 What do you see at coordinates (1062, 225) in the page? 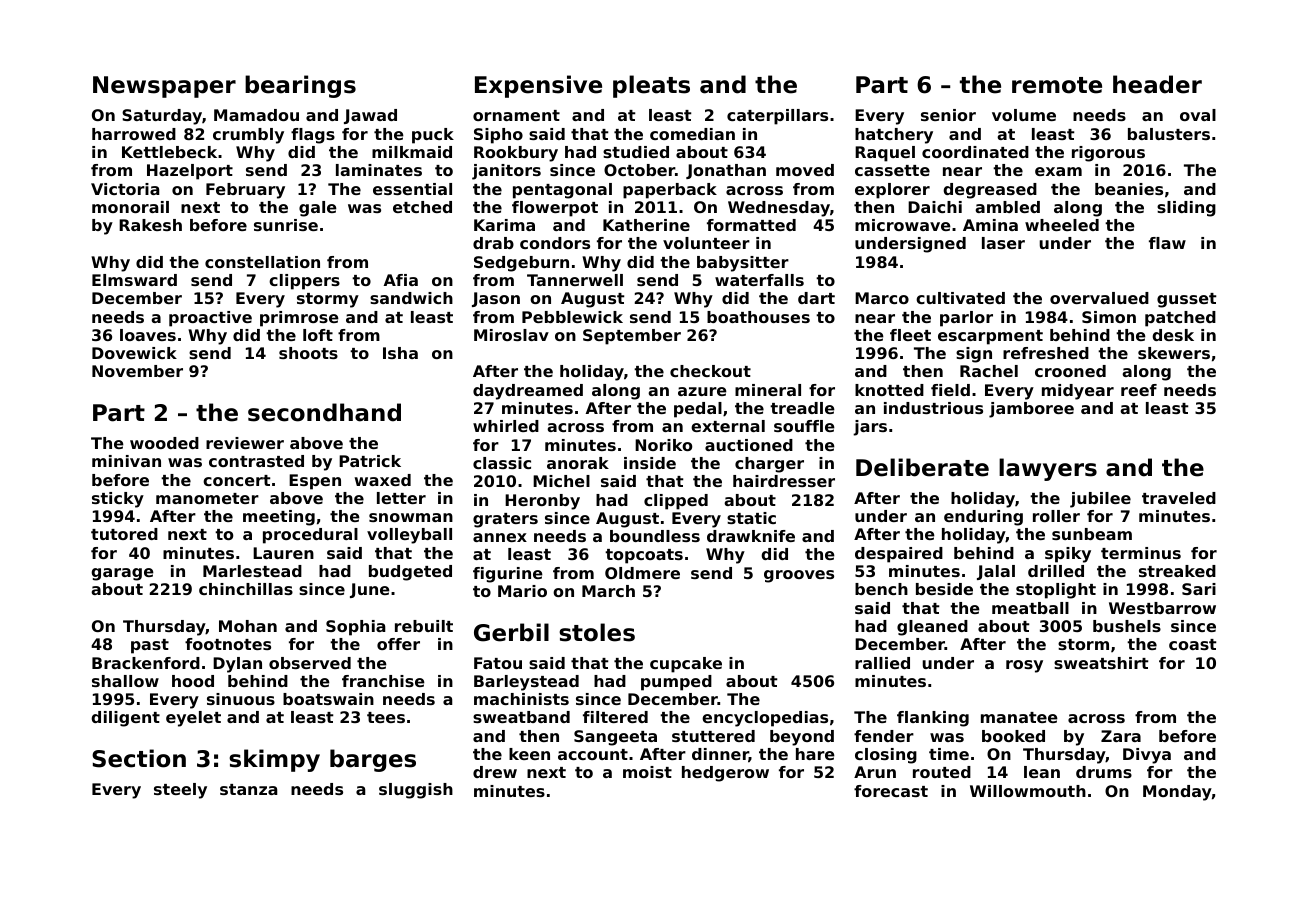
I see `wheeled` at bounding box center [1062, 225].
